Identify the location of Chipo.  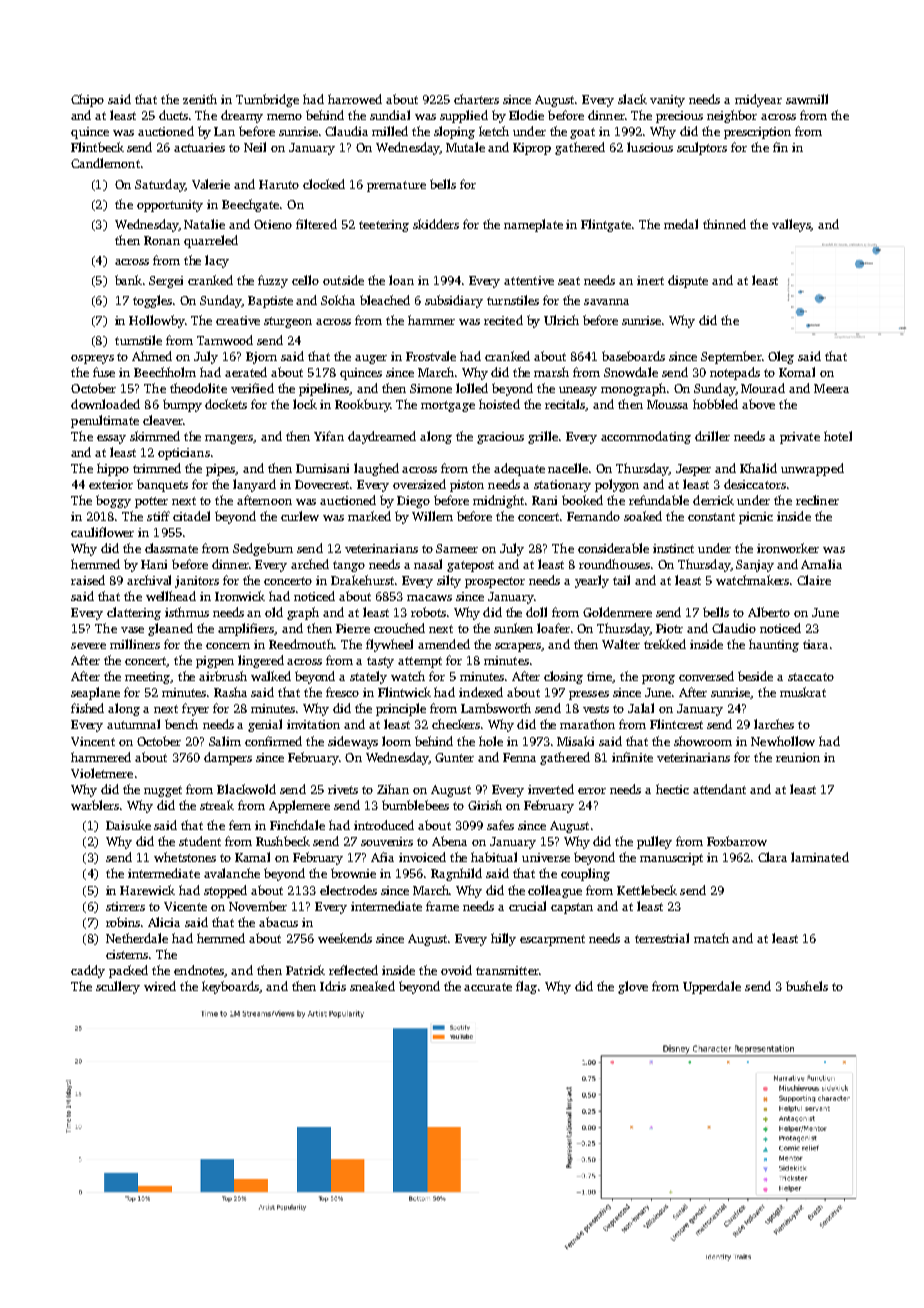
(87, 100).
